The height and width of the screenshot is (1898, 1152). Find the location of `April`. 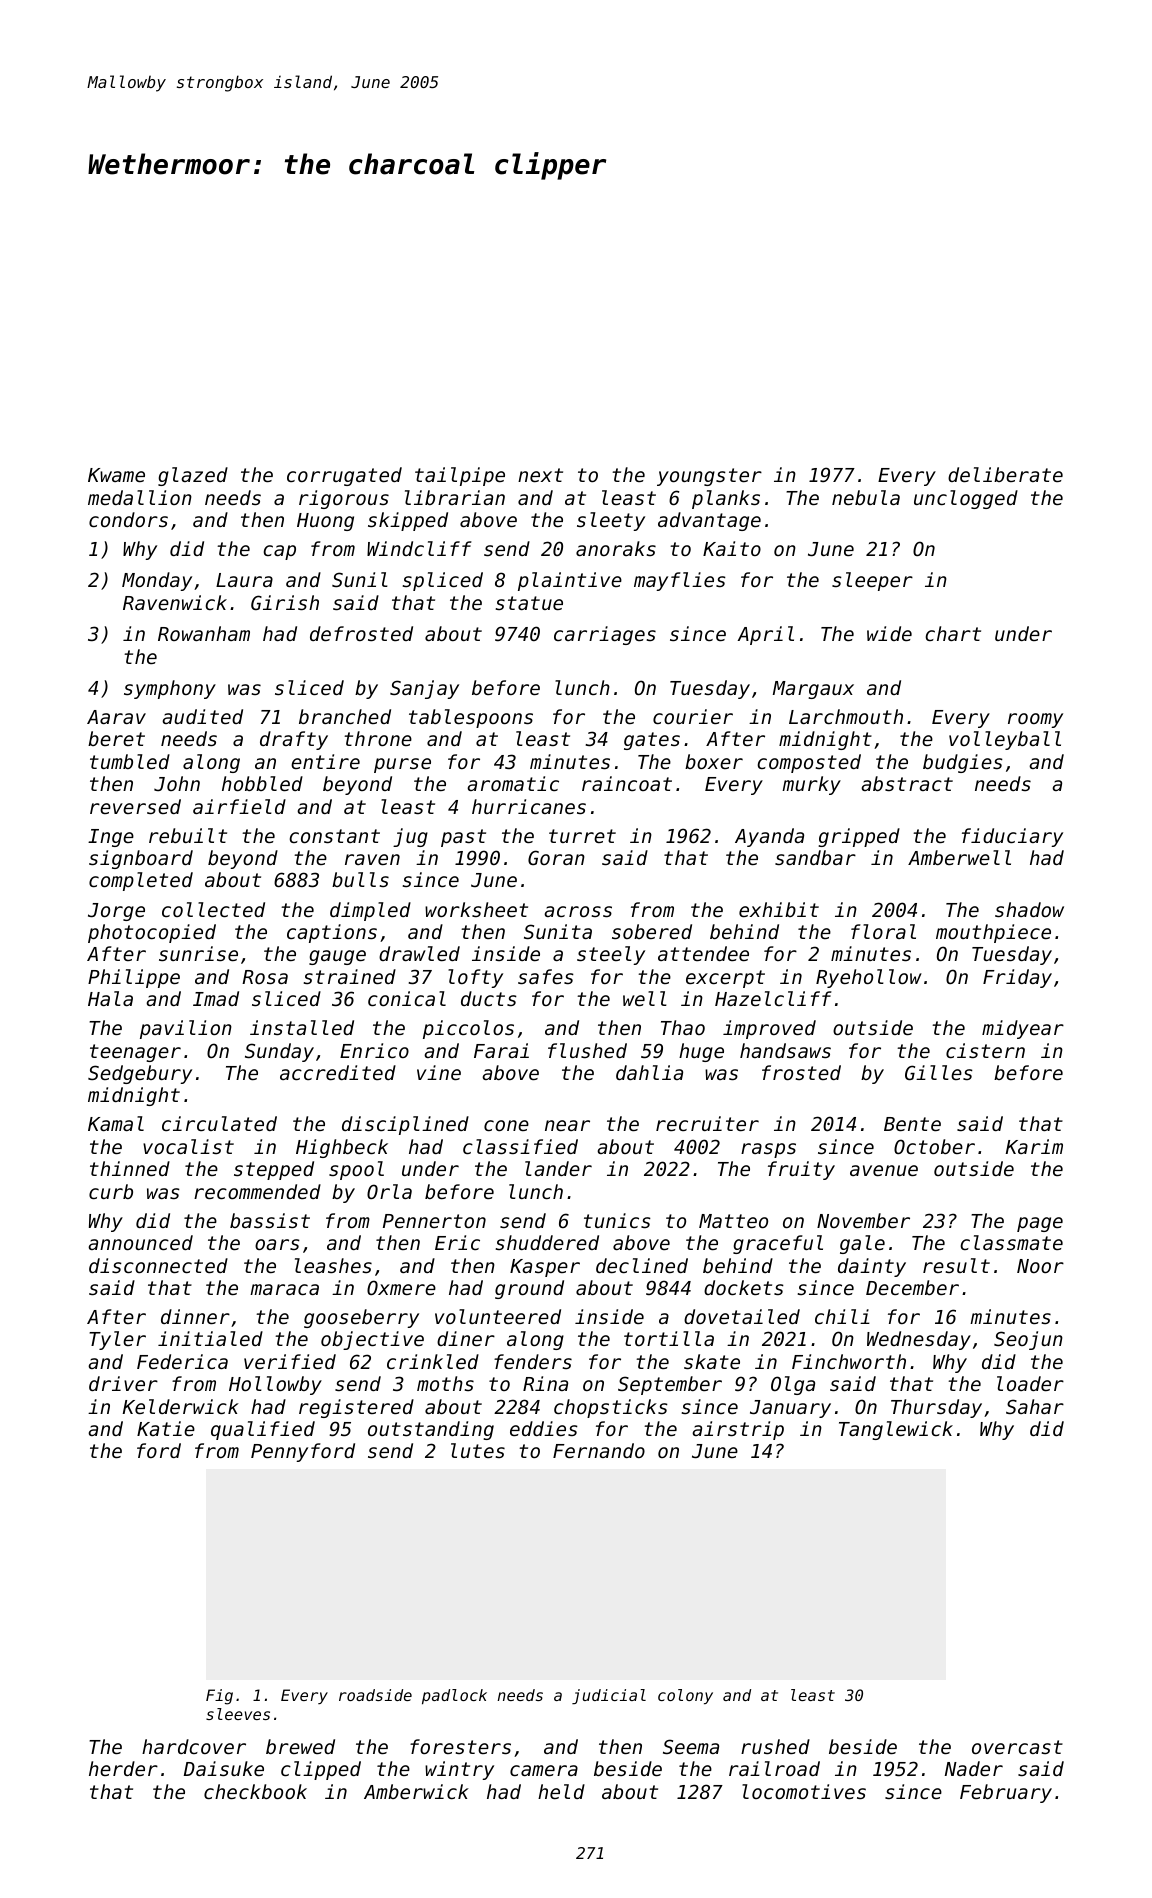

April is located at coordinates (765, 635).
